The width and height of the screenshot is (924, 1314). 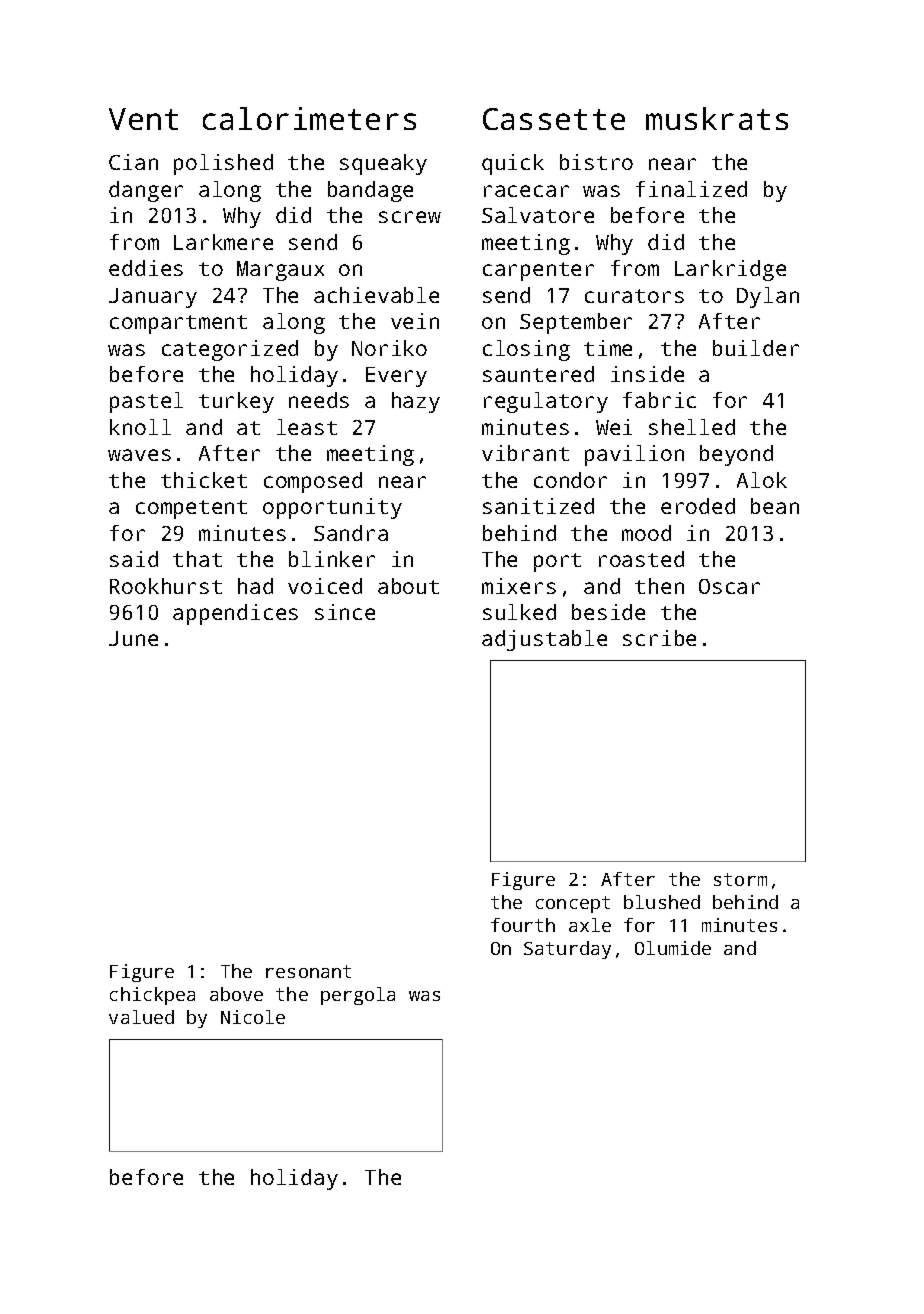 I want to click on Dylan, so click(x=768, y=297).
